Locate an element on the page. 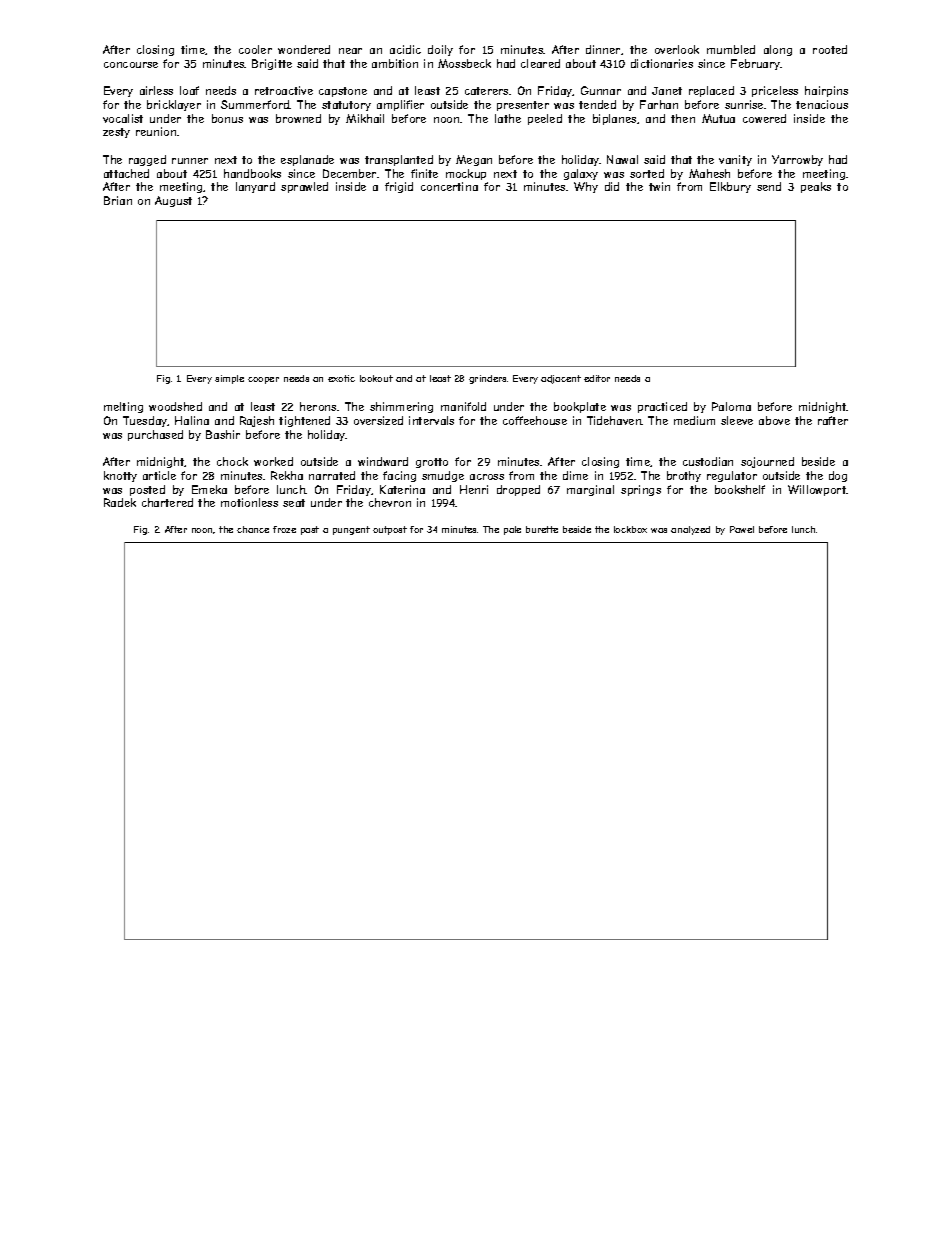 The width and height of the document is (952, 1233). Farhan is located at coordinates (659, 104).
